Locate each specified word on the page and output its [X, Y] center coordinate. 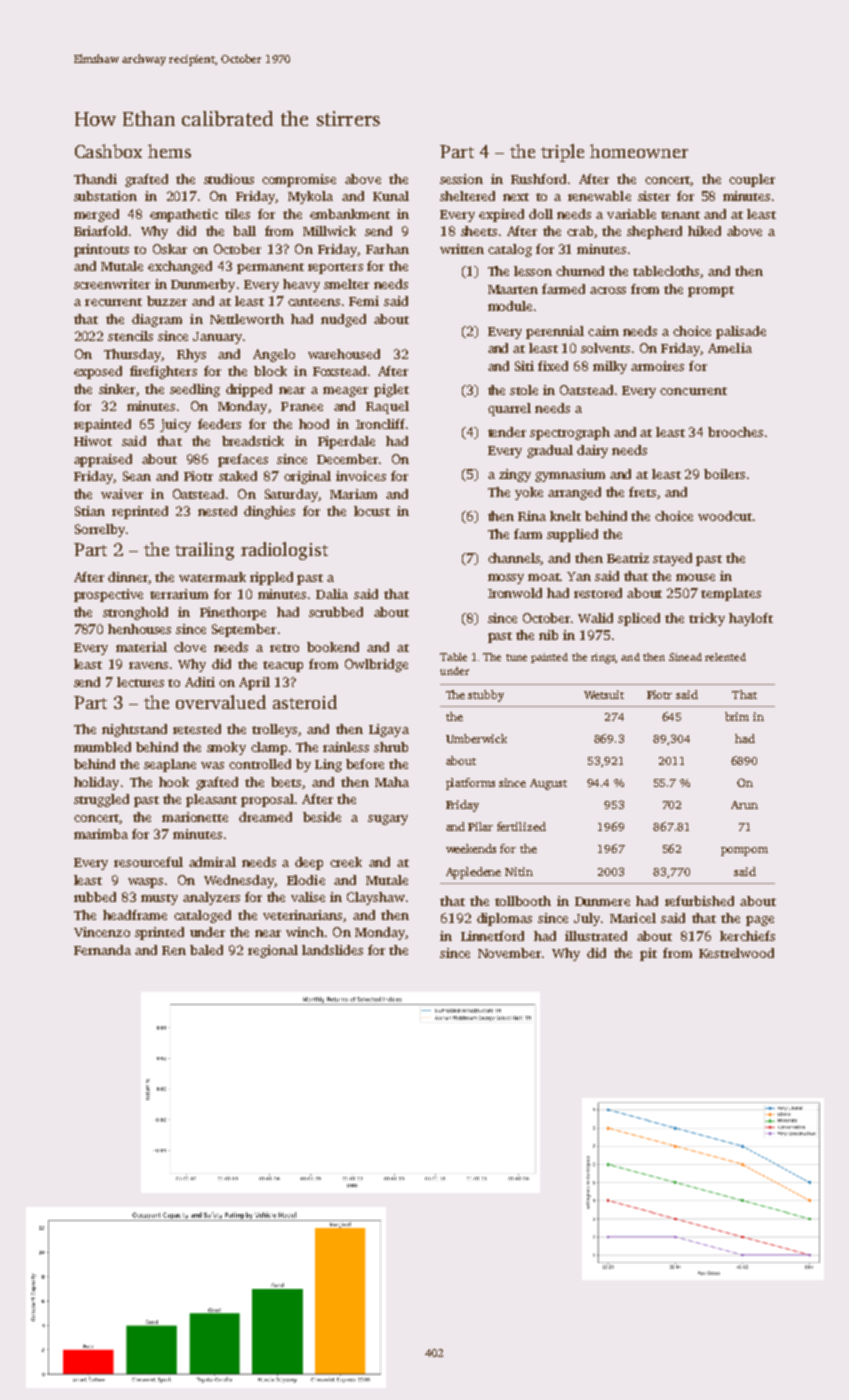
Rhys [191, 355]
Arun [744, 805]
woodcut [725, 516]
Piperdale [346, 442]
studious [229, 179]
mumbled [102, 747]
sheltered [467, 196]
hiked [704, 231]
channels [514, 559]
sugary [388, 820]
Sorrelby [100, 530]
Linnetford [492, 936]
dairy [592, 451]
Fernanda [102, 950]
